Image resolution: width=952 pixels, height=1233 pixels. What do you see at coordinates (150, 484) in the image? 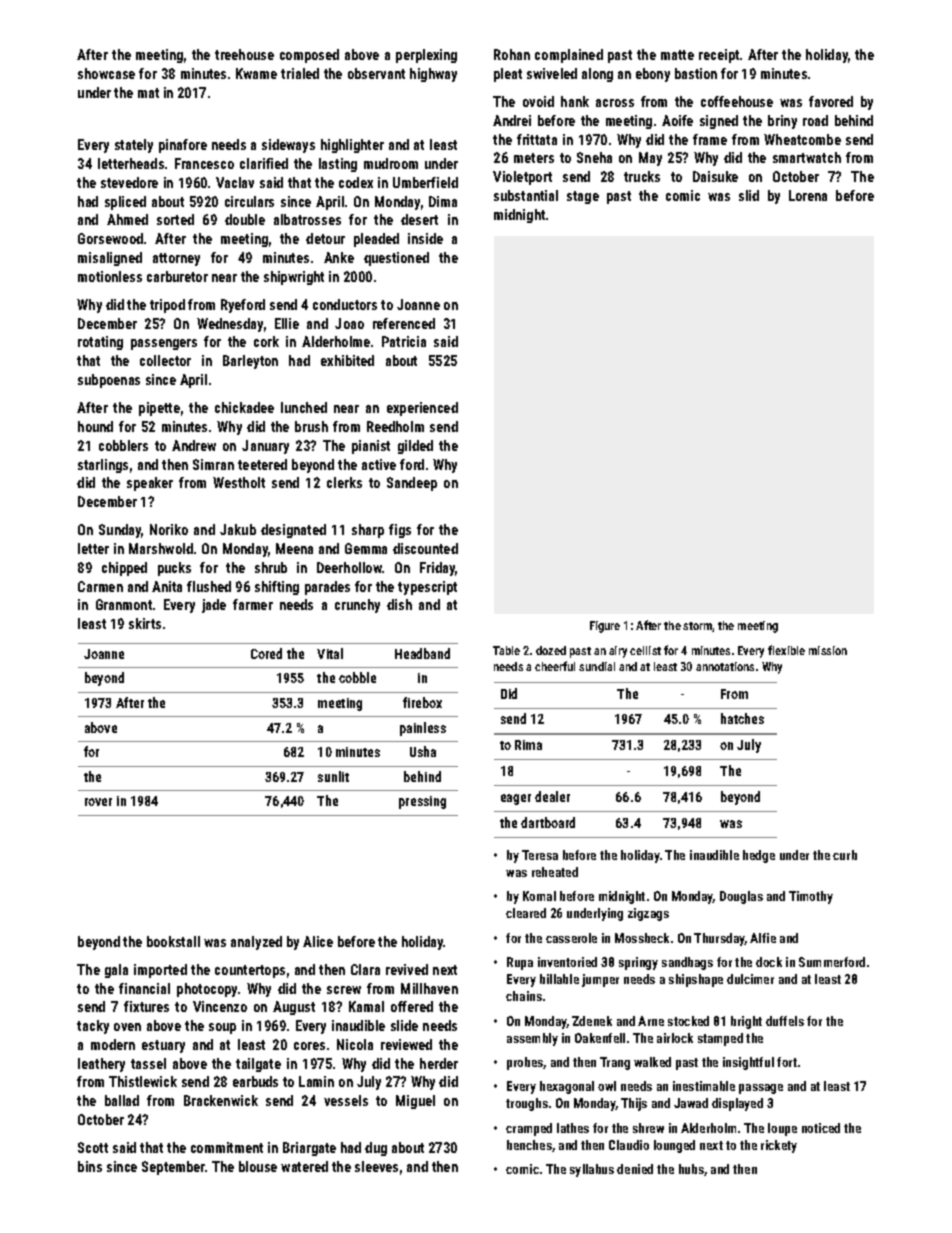
I see `speaker` at bounding box center [150, 484].
